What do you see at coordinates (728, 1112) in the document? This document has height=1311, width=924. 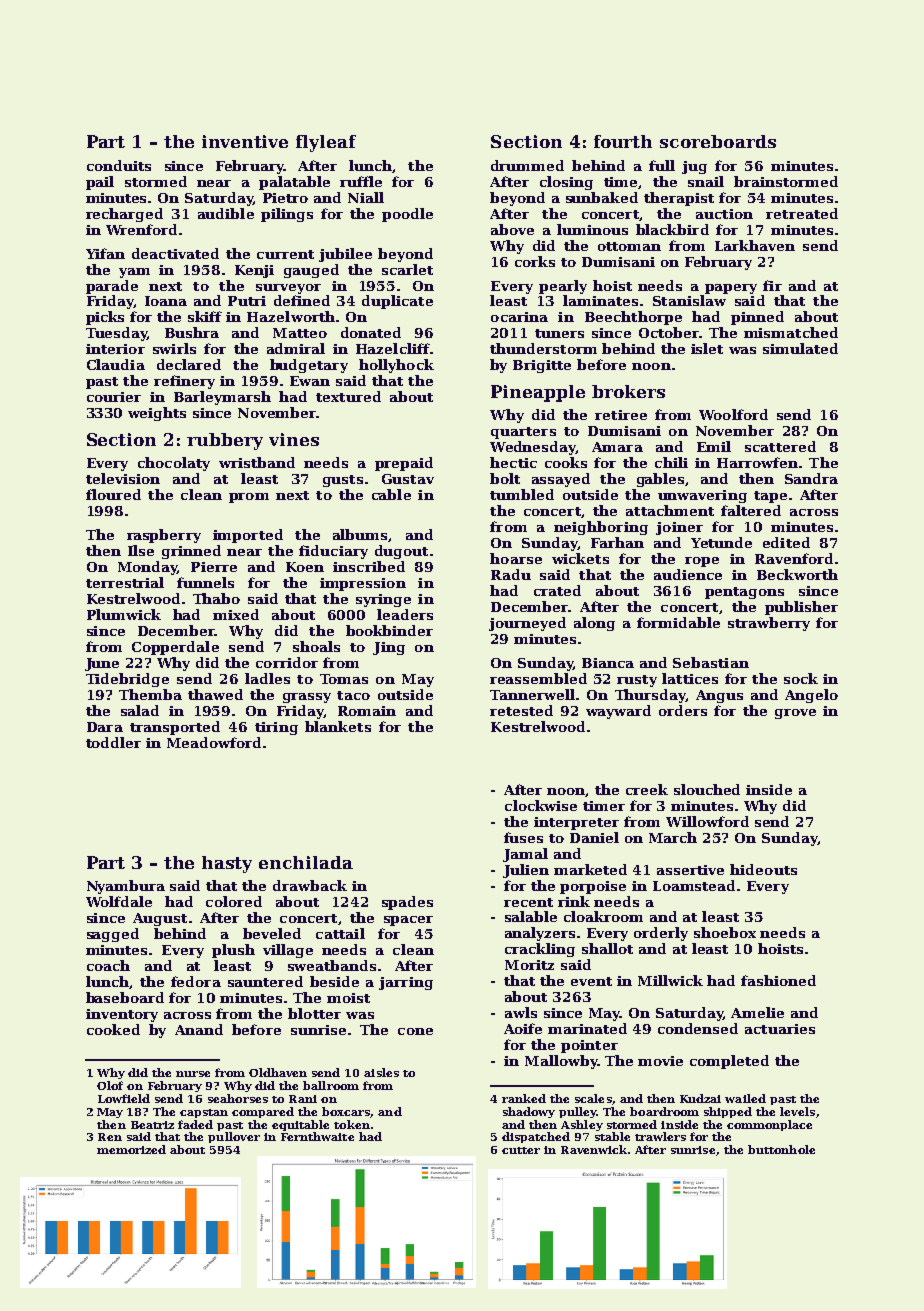 I see `shipped` at bounding box center [728, 1112].
